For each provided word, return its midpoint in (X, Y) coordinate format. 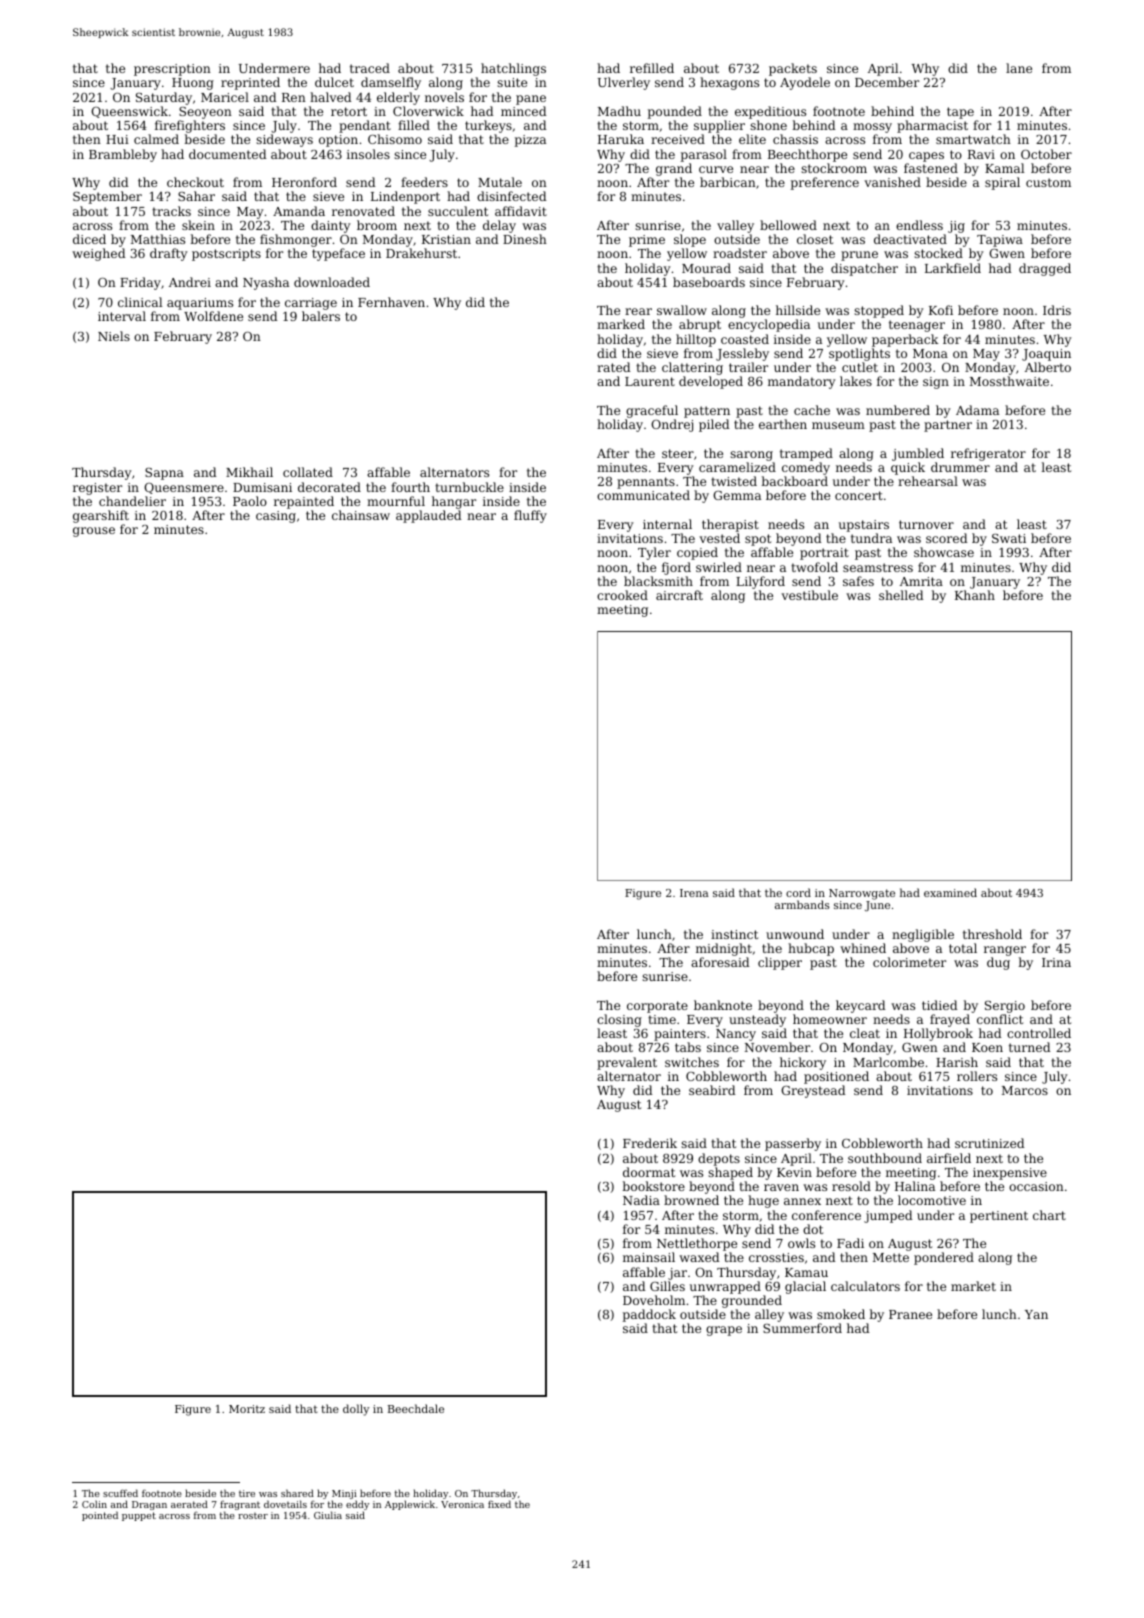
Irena (694, 893)
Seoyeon (205, 113)
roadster (740, 253)
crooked (622, 595)
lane (1019, 68)
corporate (657, 1007)
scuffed (120, 1493)
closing (619, 1020)
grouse (94, 532)
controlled (1039, 1033)
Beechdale (416, 1408)
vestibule (809, 595)
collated (308, 472)
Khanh (975, 595)
